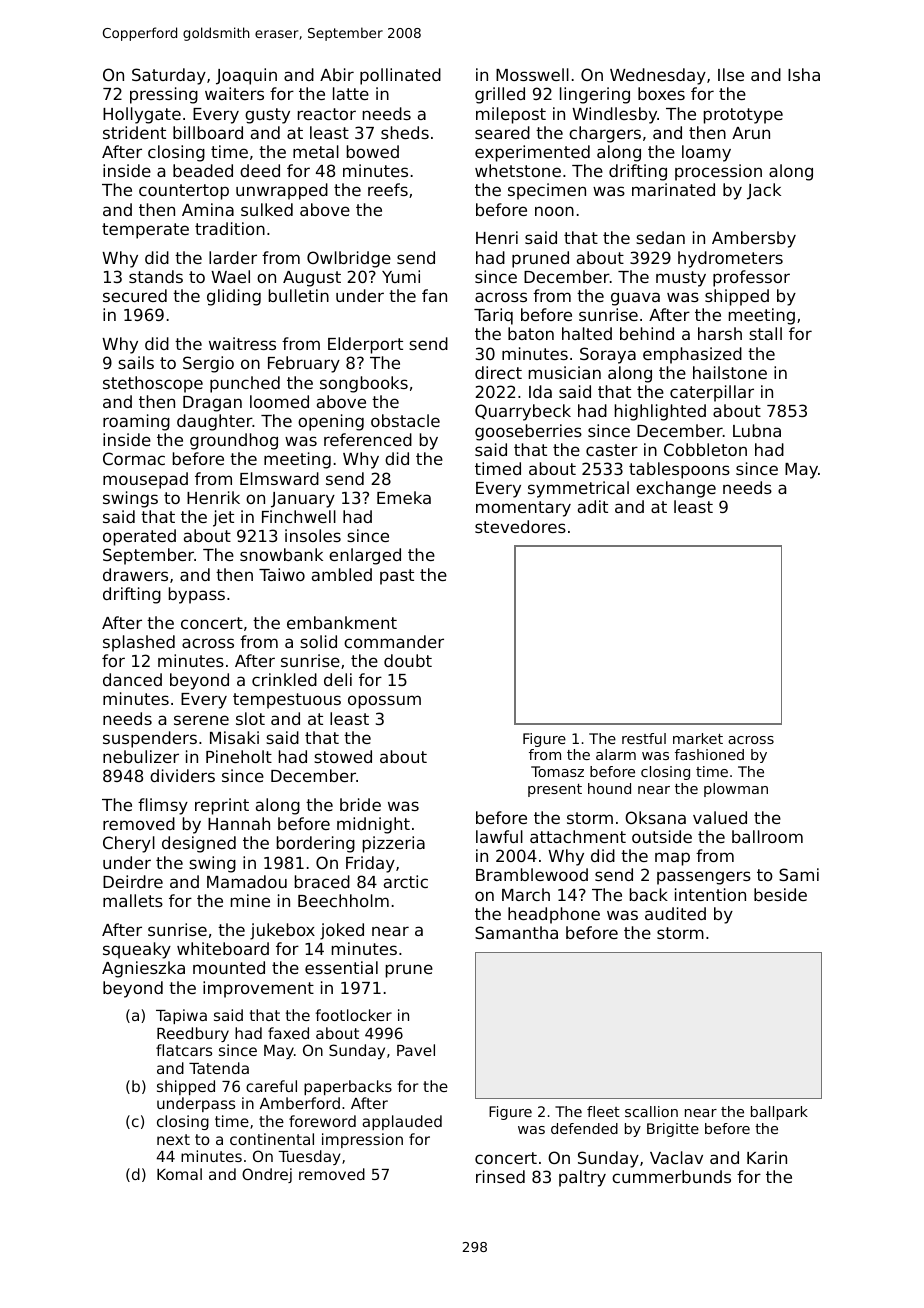 Image resolution: width=924 pixels, height=1308 pixels. Describe the element at coordinates (208, 209) in the page. I see `Amina` at that location.
